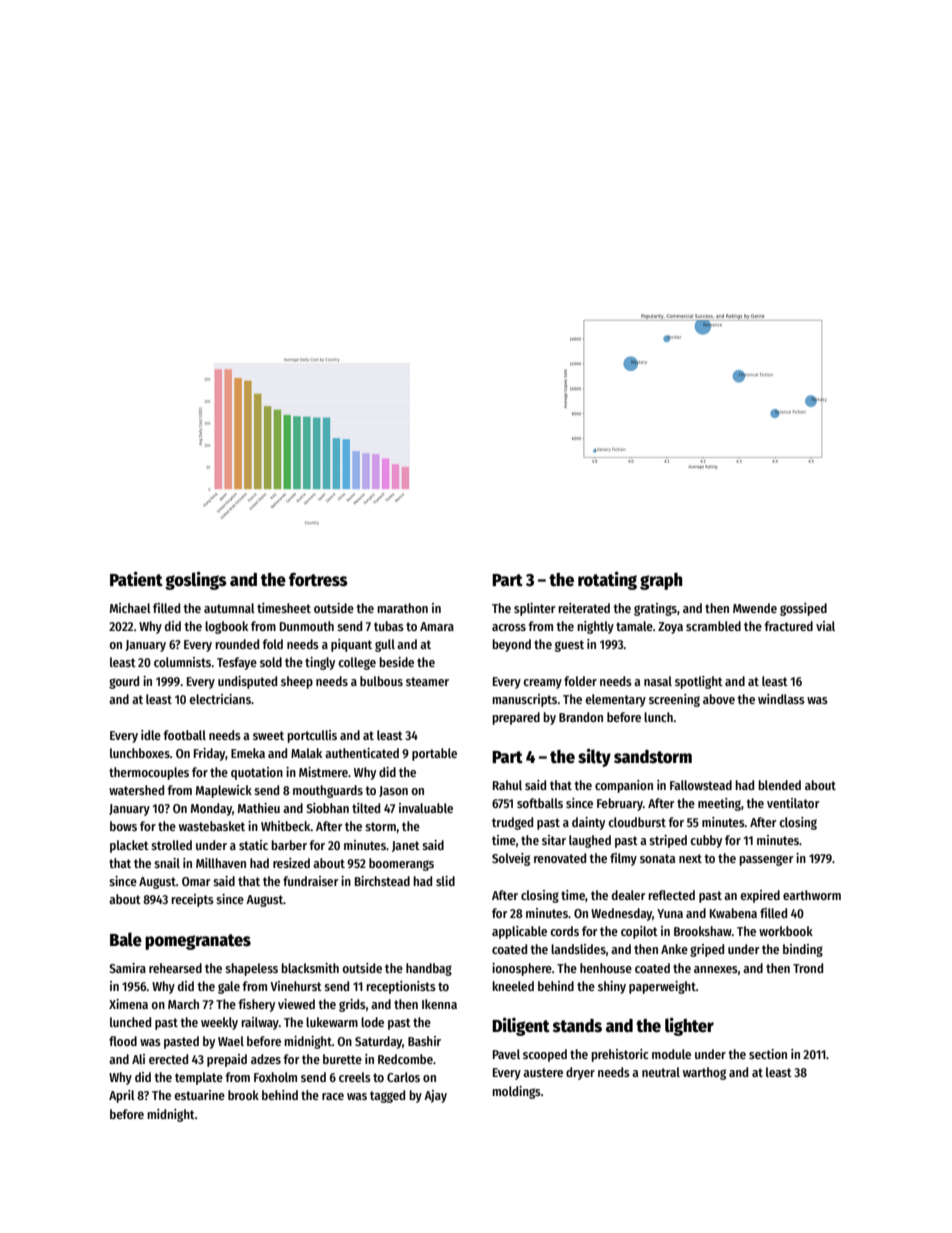 The image size is (952, 1233). What do you see at coordinates (199, 1095) in the document?
I see `estuarine` at bounding box center [199, 1095].
